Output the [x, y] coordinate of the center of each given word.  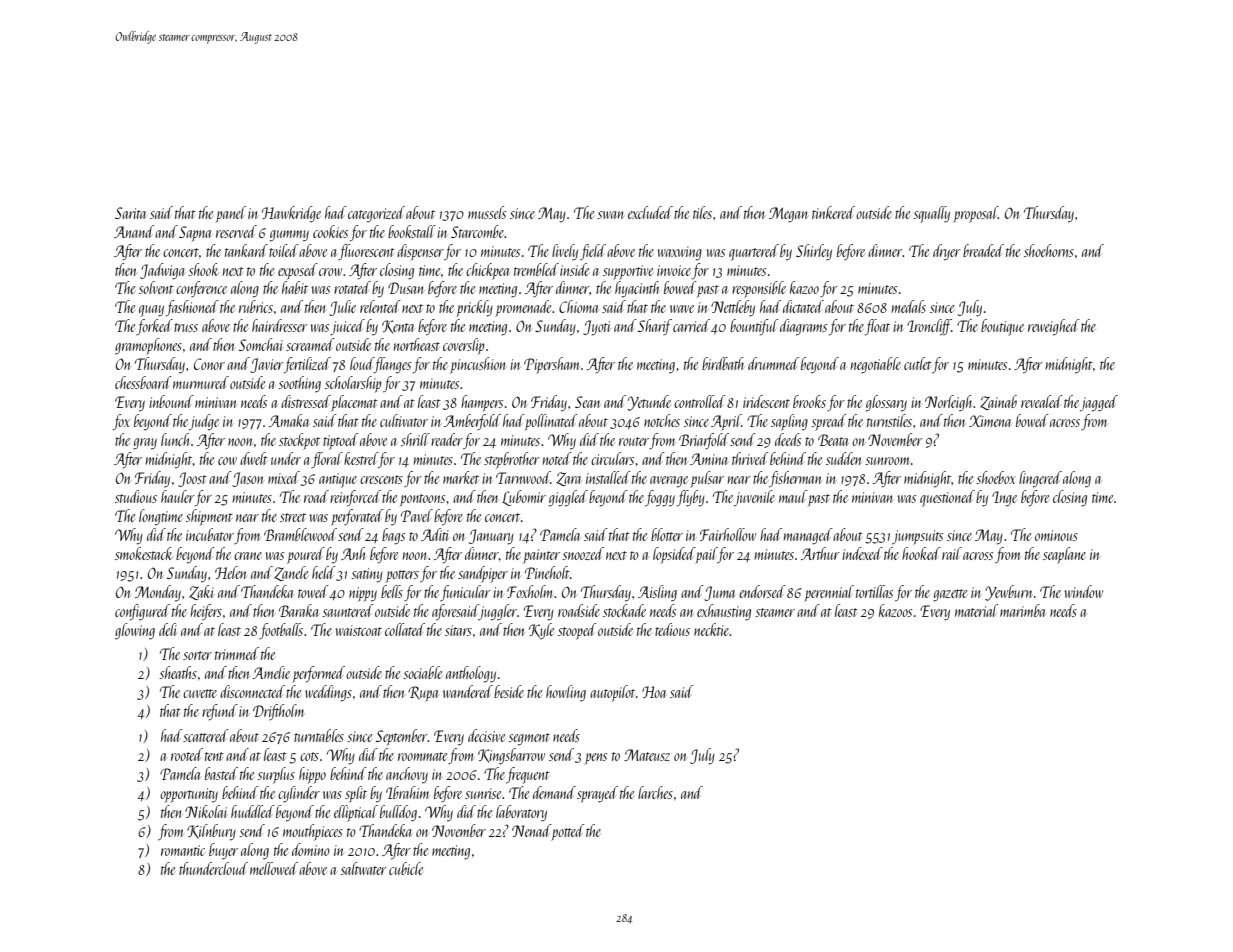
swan [610, 215]
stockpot [299, 441]
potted [568, 832]
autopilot [612, 693]
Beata [833, 440]
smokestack [144, 553]
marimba [1023, 610]
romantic [183, 850]
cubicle [406, 868]
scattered [206, 735]
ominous [1056, 535]
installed [608, 477]
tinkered [833, 212]
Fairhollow [728, 534]
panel [231, 214]
